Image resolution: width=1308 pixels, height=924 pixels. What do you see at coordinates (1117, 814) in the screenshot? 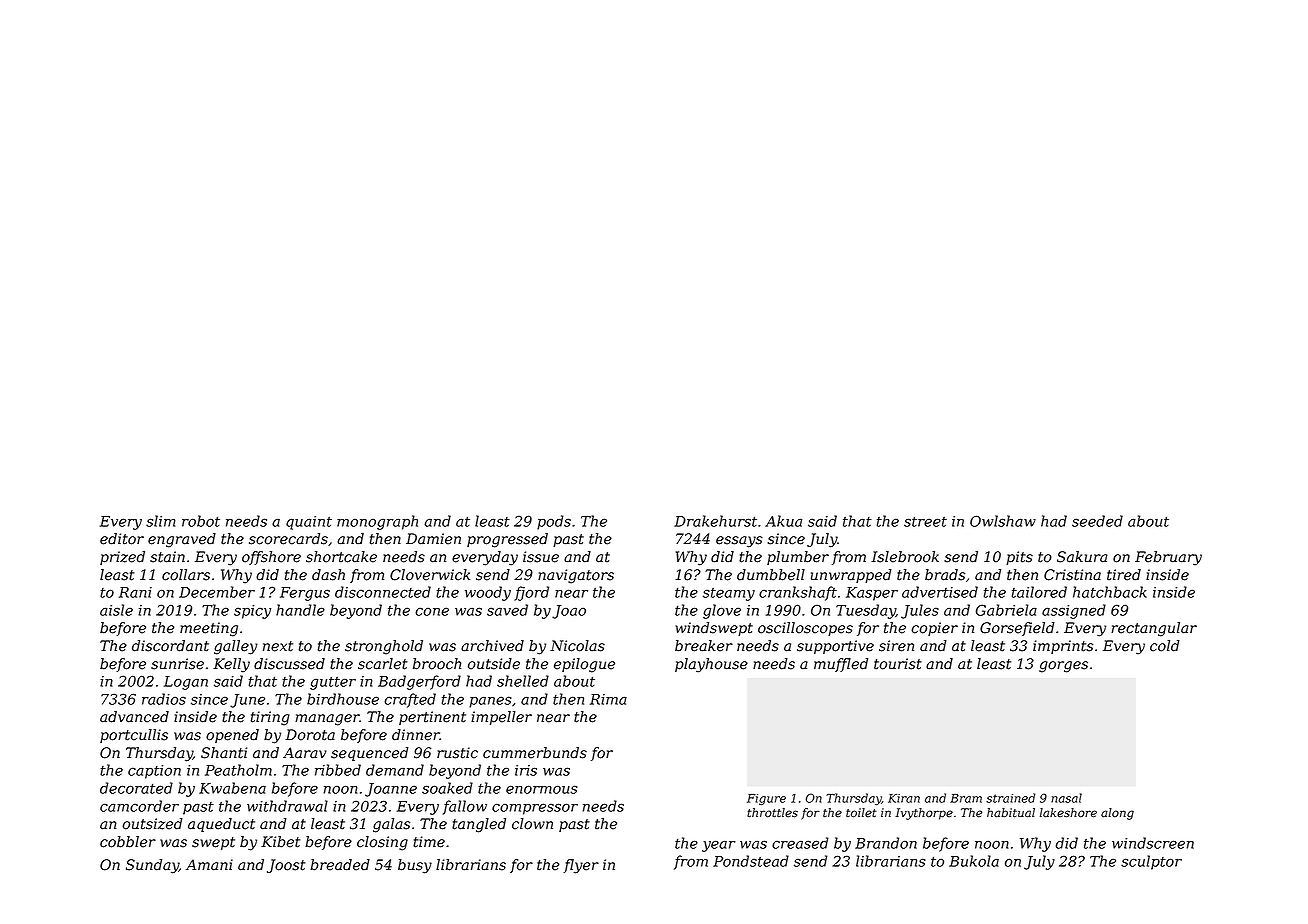
I see `along` at bounding box center [1117, 814].
